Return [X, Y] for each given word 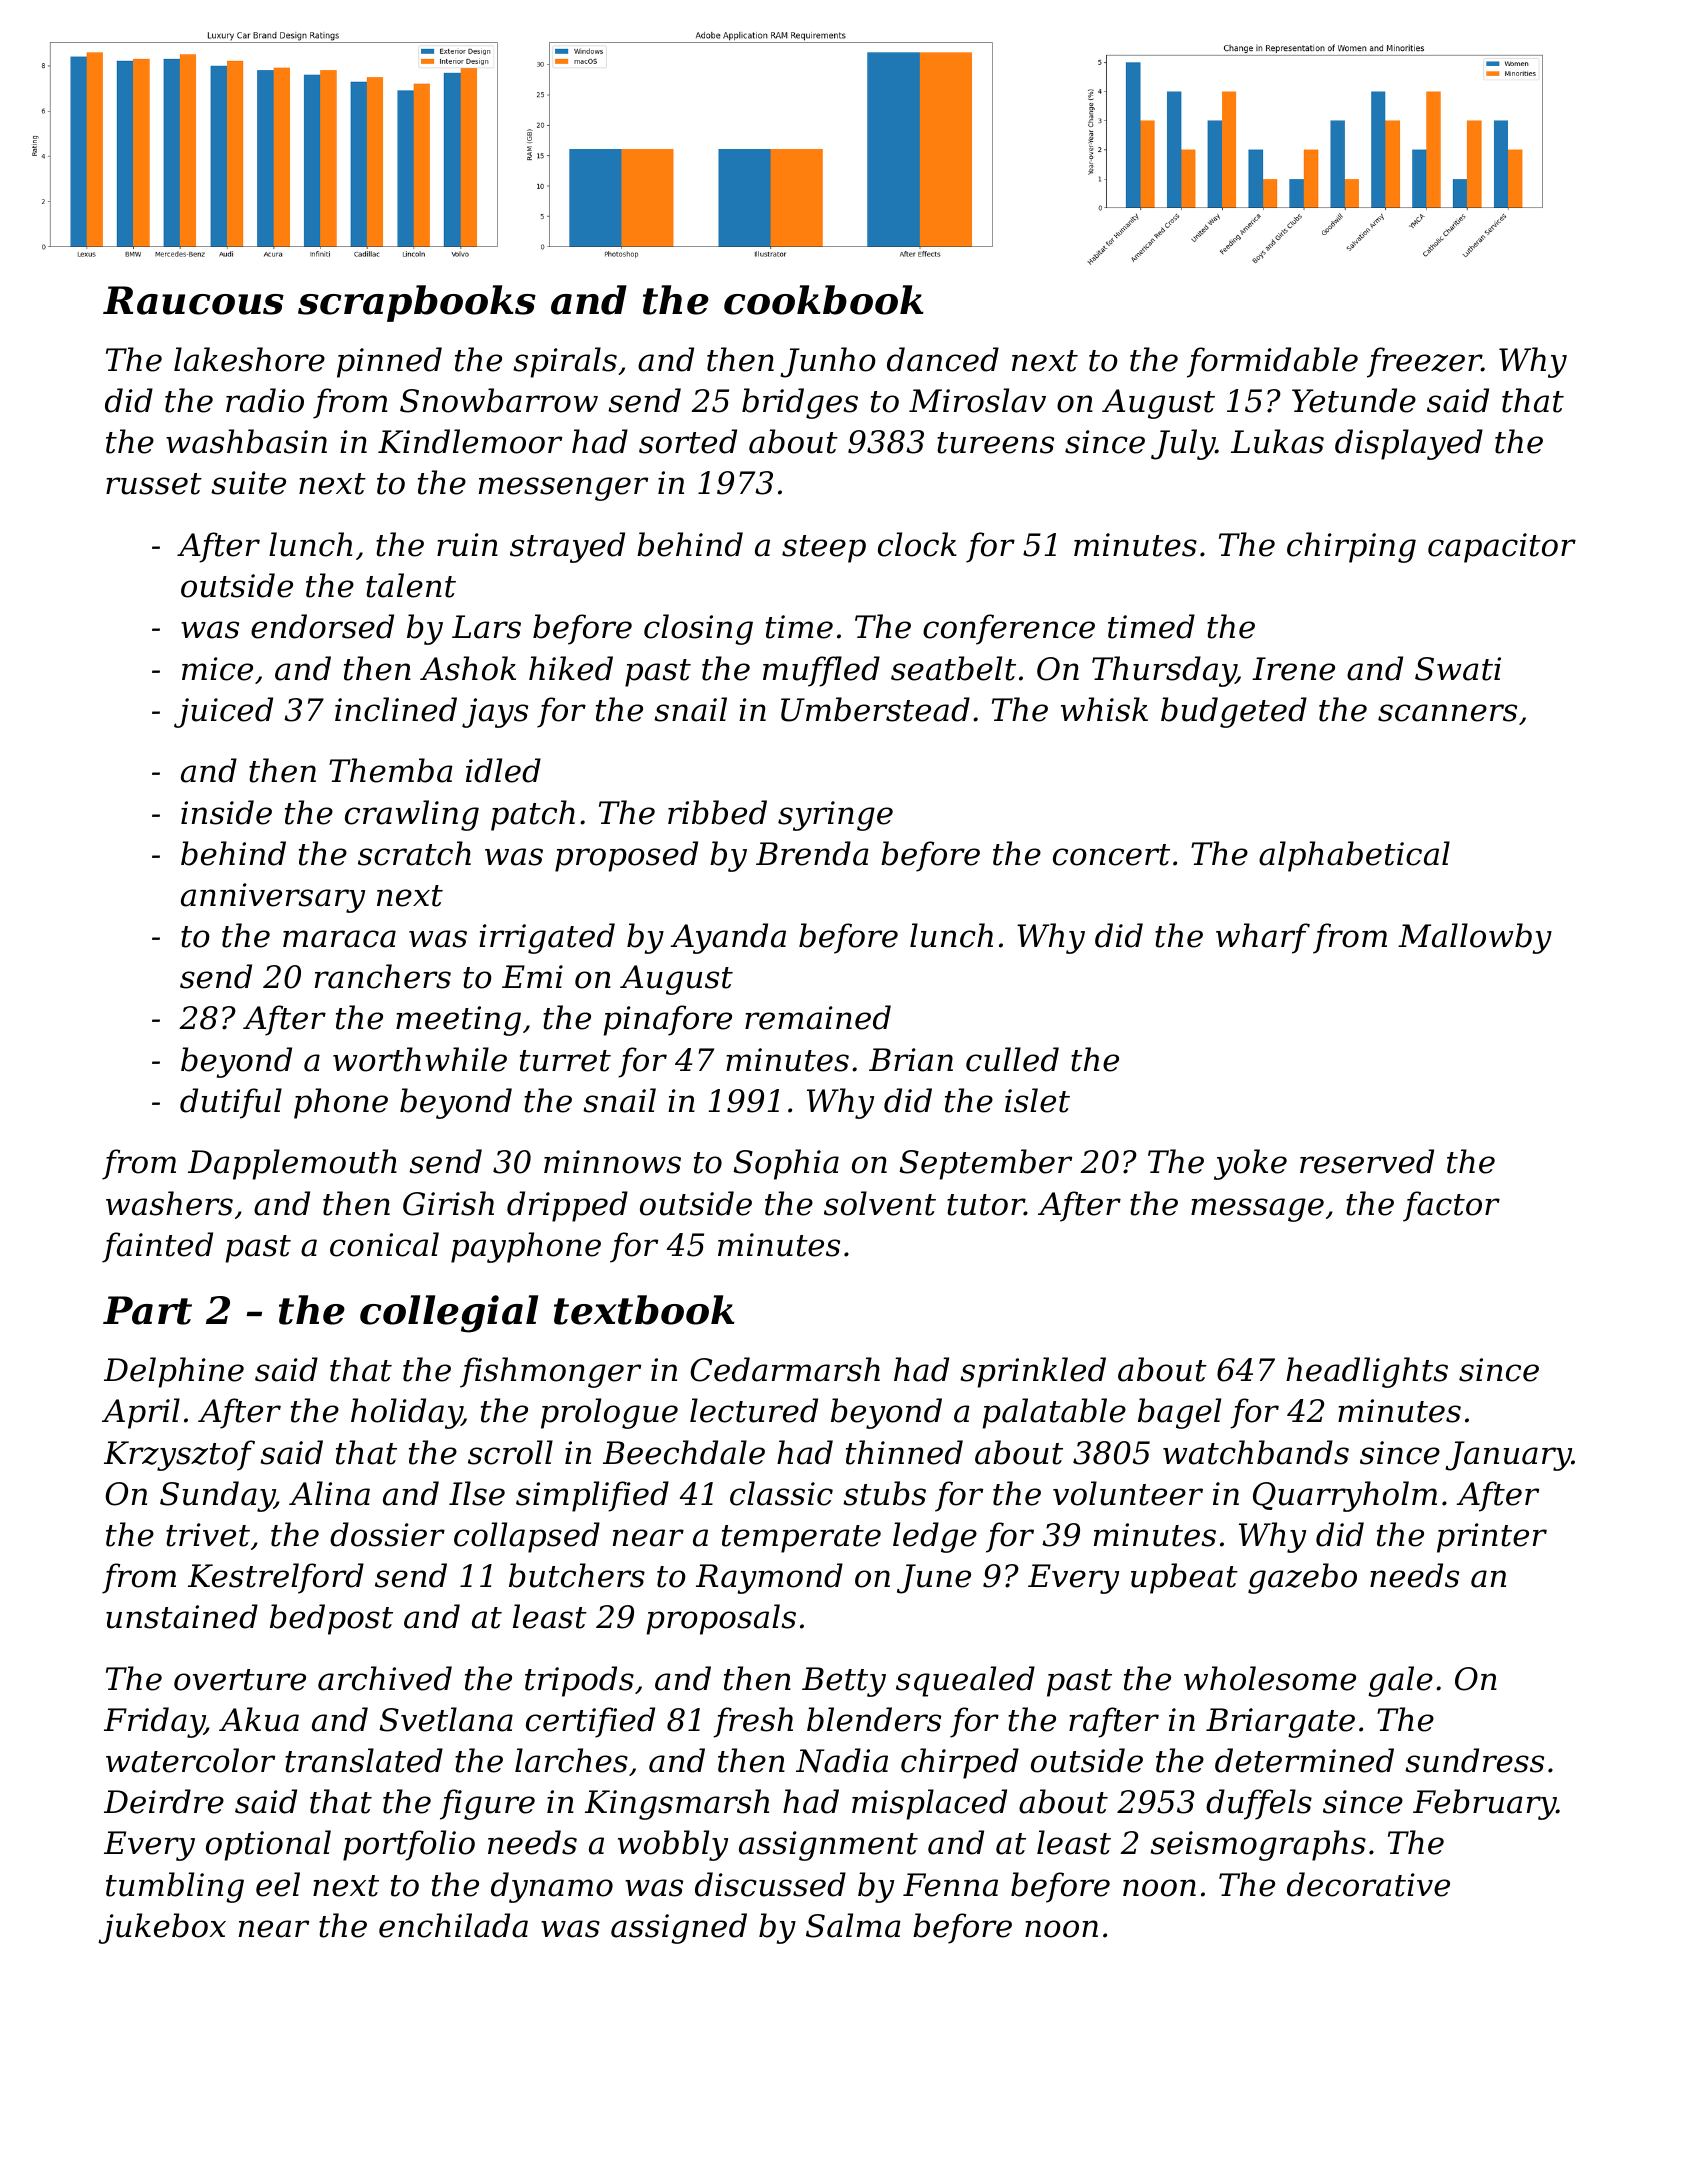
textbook [644, 1310]
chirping [1351, 547]
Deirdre [164, 1801]
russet [154, 484]
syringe [835, 816]
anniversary [273, 898]
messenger [563, 489]
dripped [567, 1206]
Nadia [842, 1760]
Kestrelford [276, 1578]
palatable [1054, 1413]
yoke [1250, 1164]
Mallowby [1475, 938]
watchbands [1256, 1452]
